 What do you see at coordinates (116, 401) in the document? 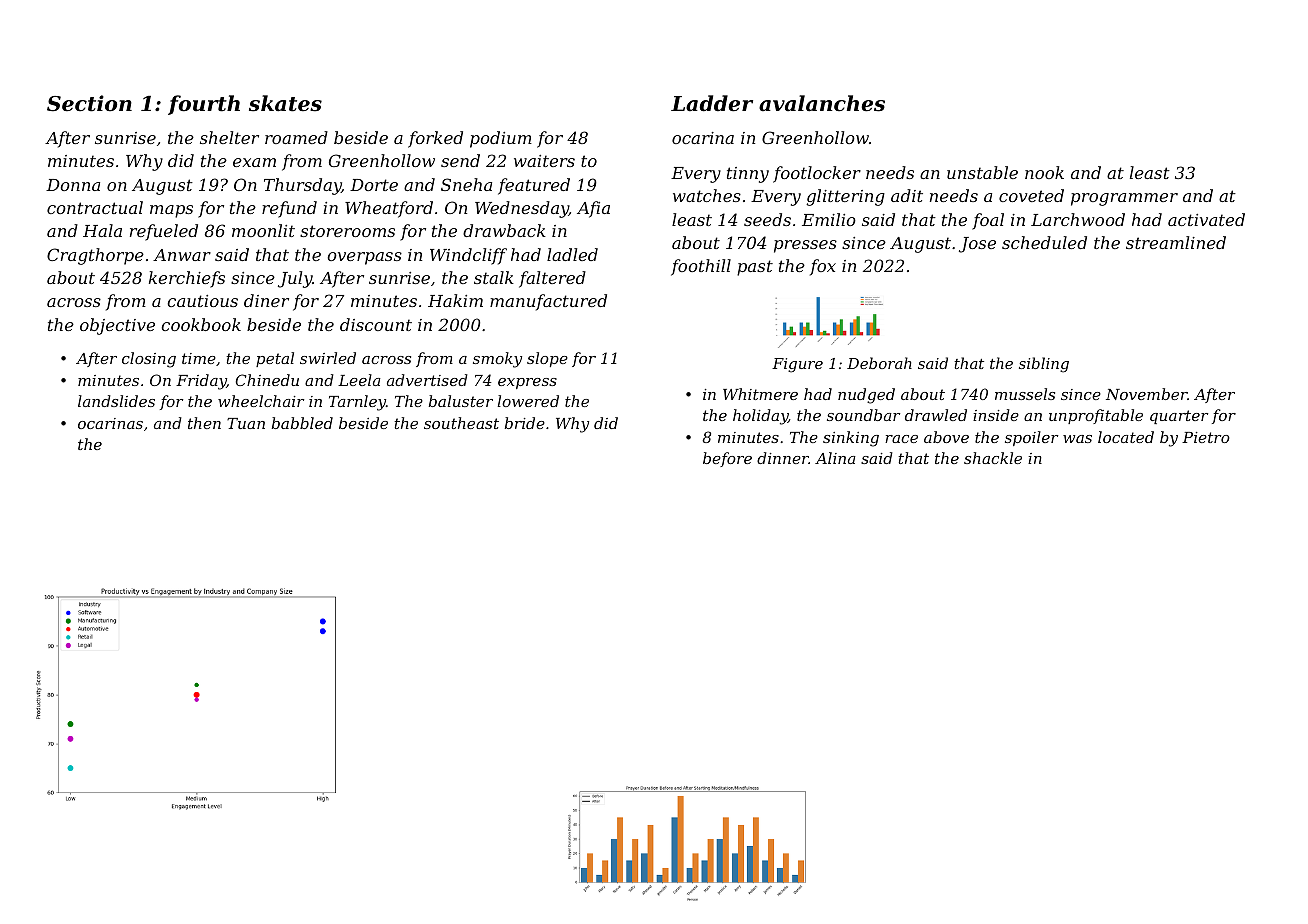
I see `landslides` at bounding box center [116, 401].
